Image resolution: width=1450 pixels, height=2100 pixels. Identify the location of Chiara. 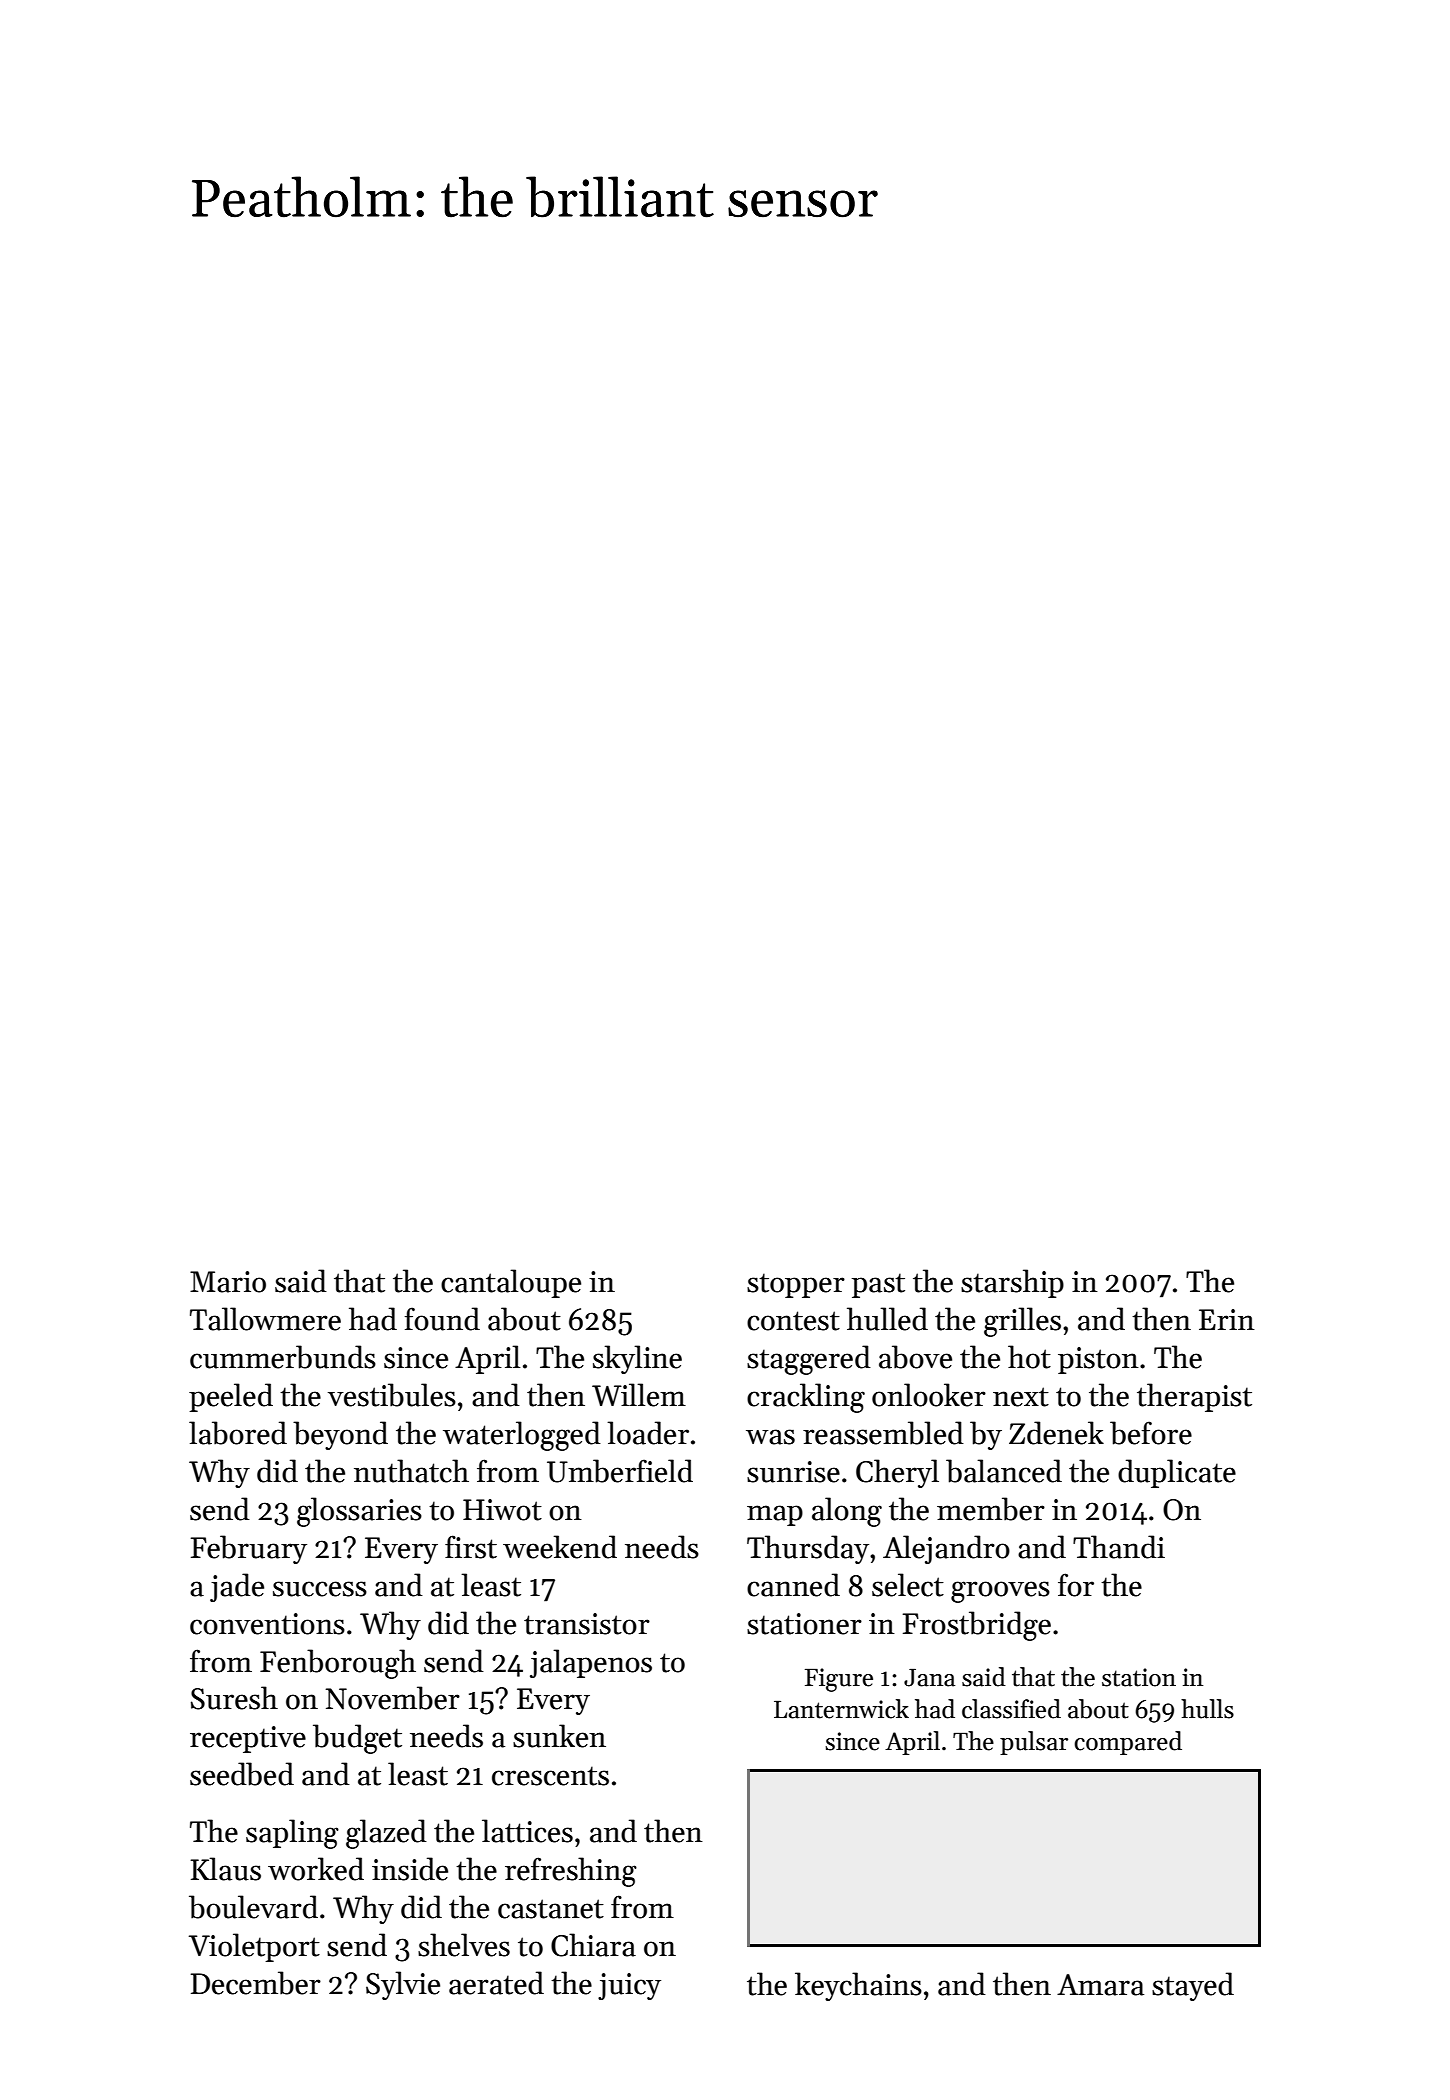
(593, 1945).
